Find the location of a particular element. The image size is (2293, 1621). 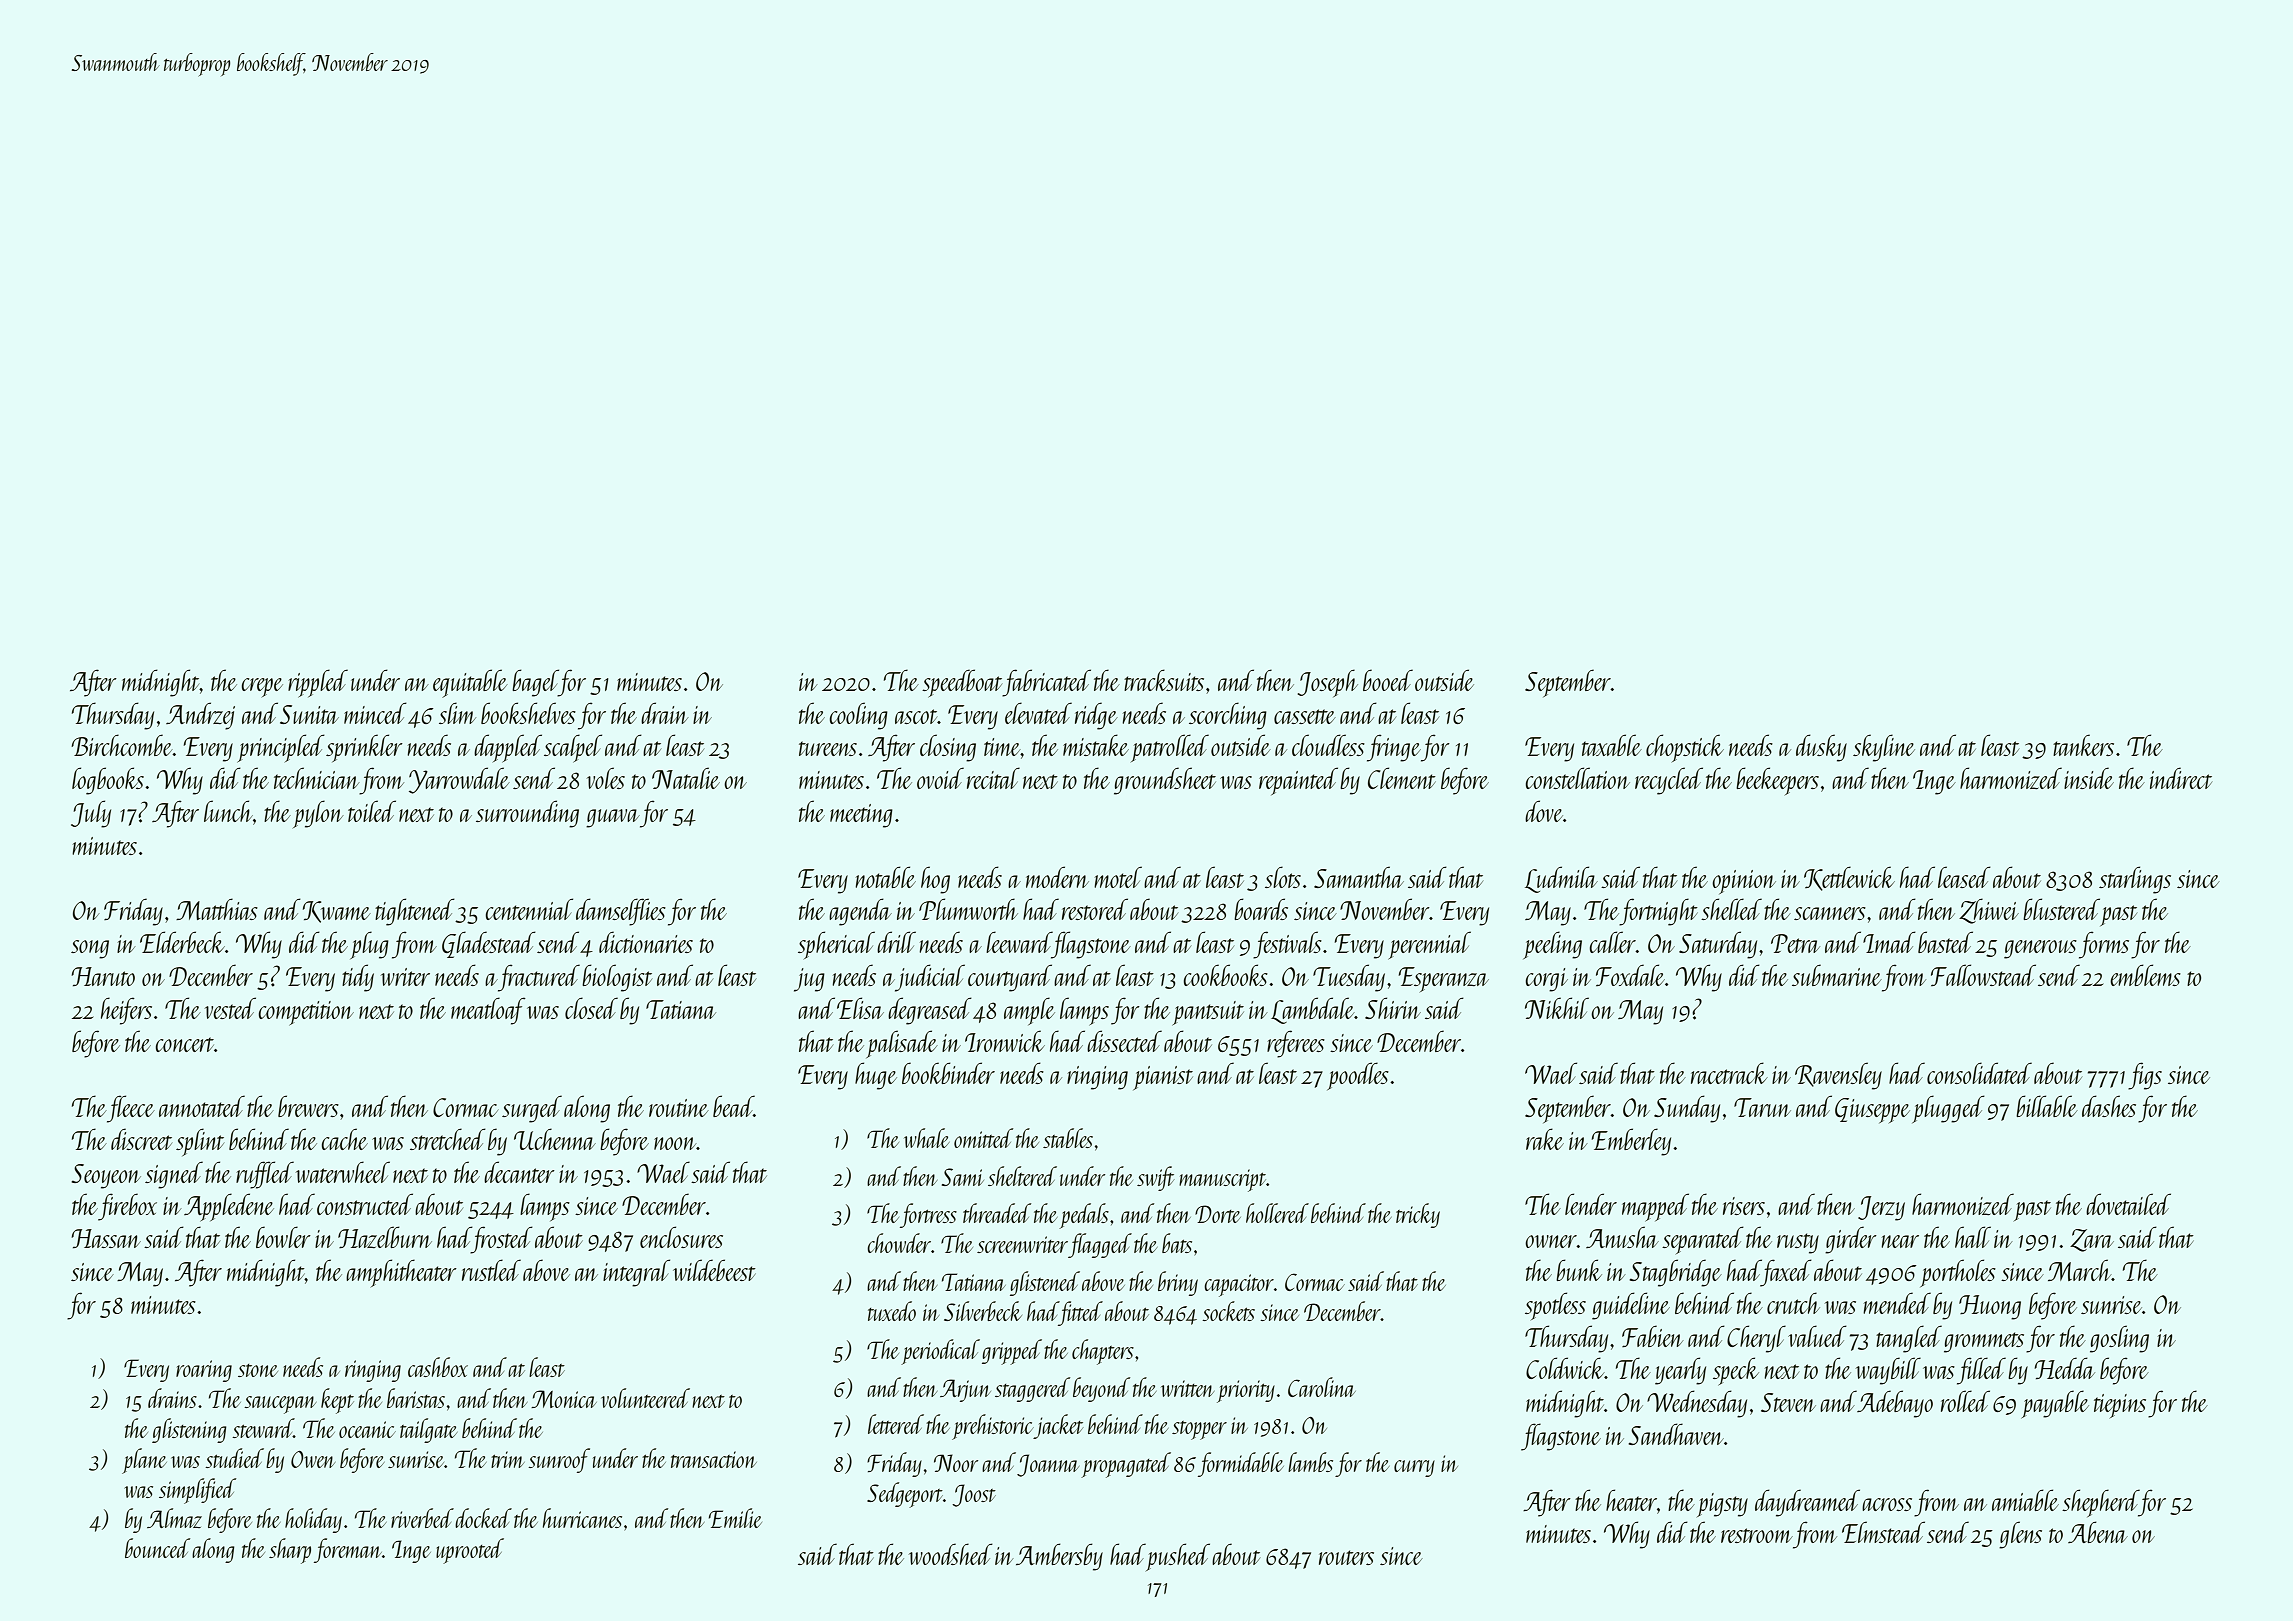

Fabien is located at coordinates (1652, 1336).
